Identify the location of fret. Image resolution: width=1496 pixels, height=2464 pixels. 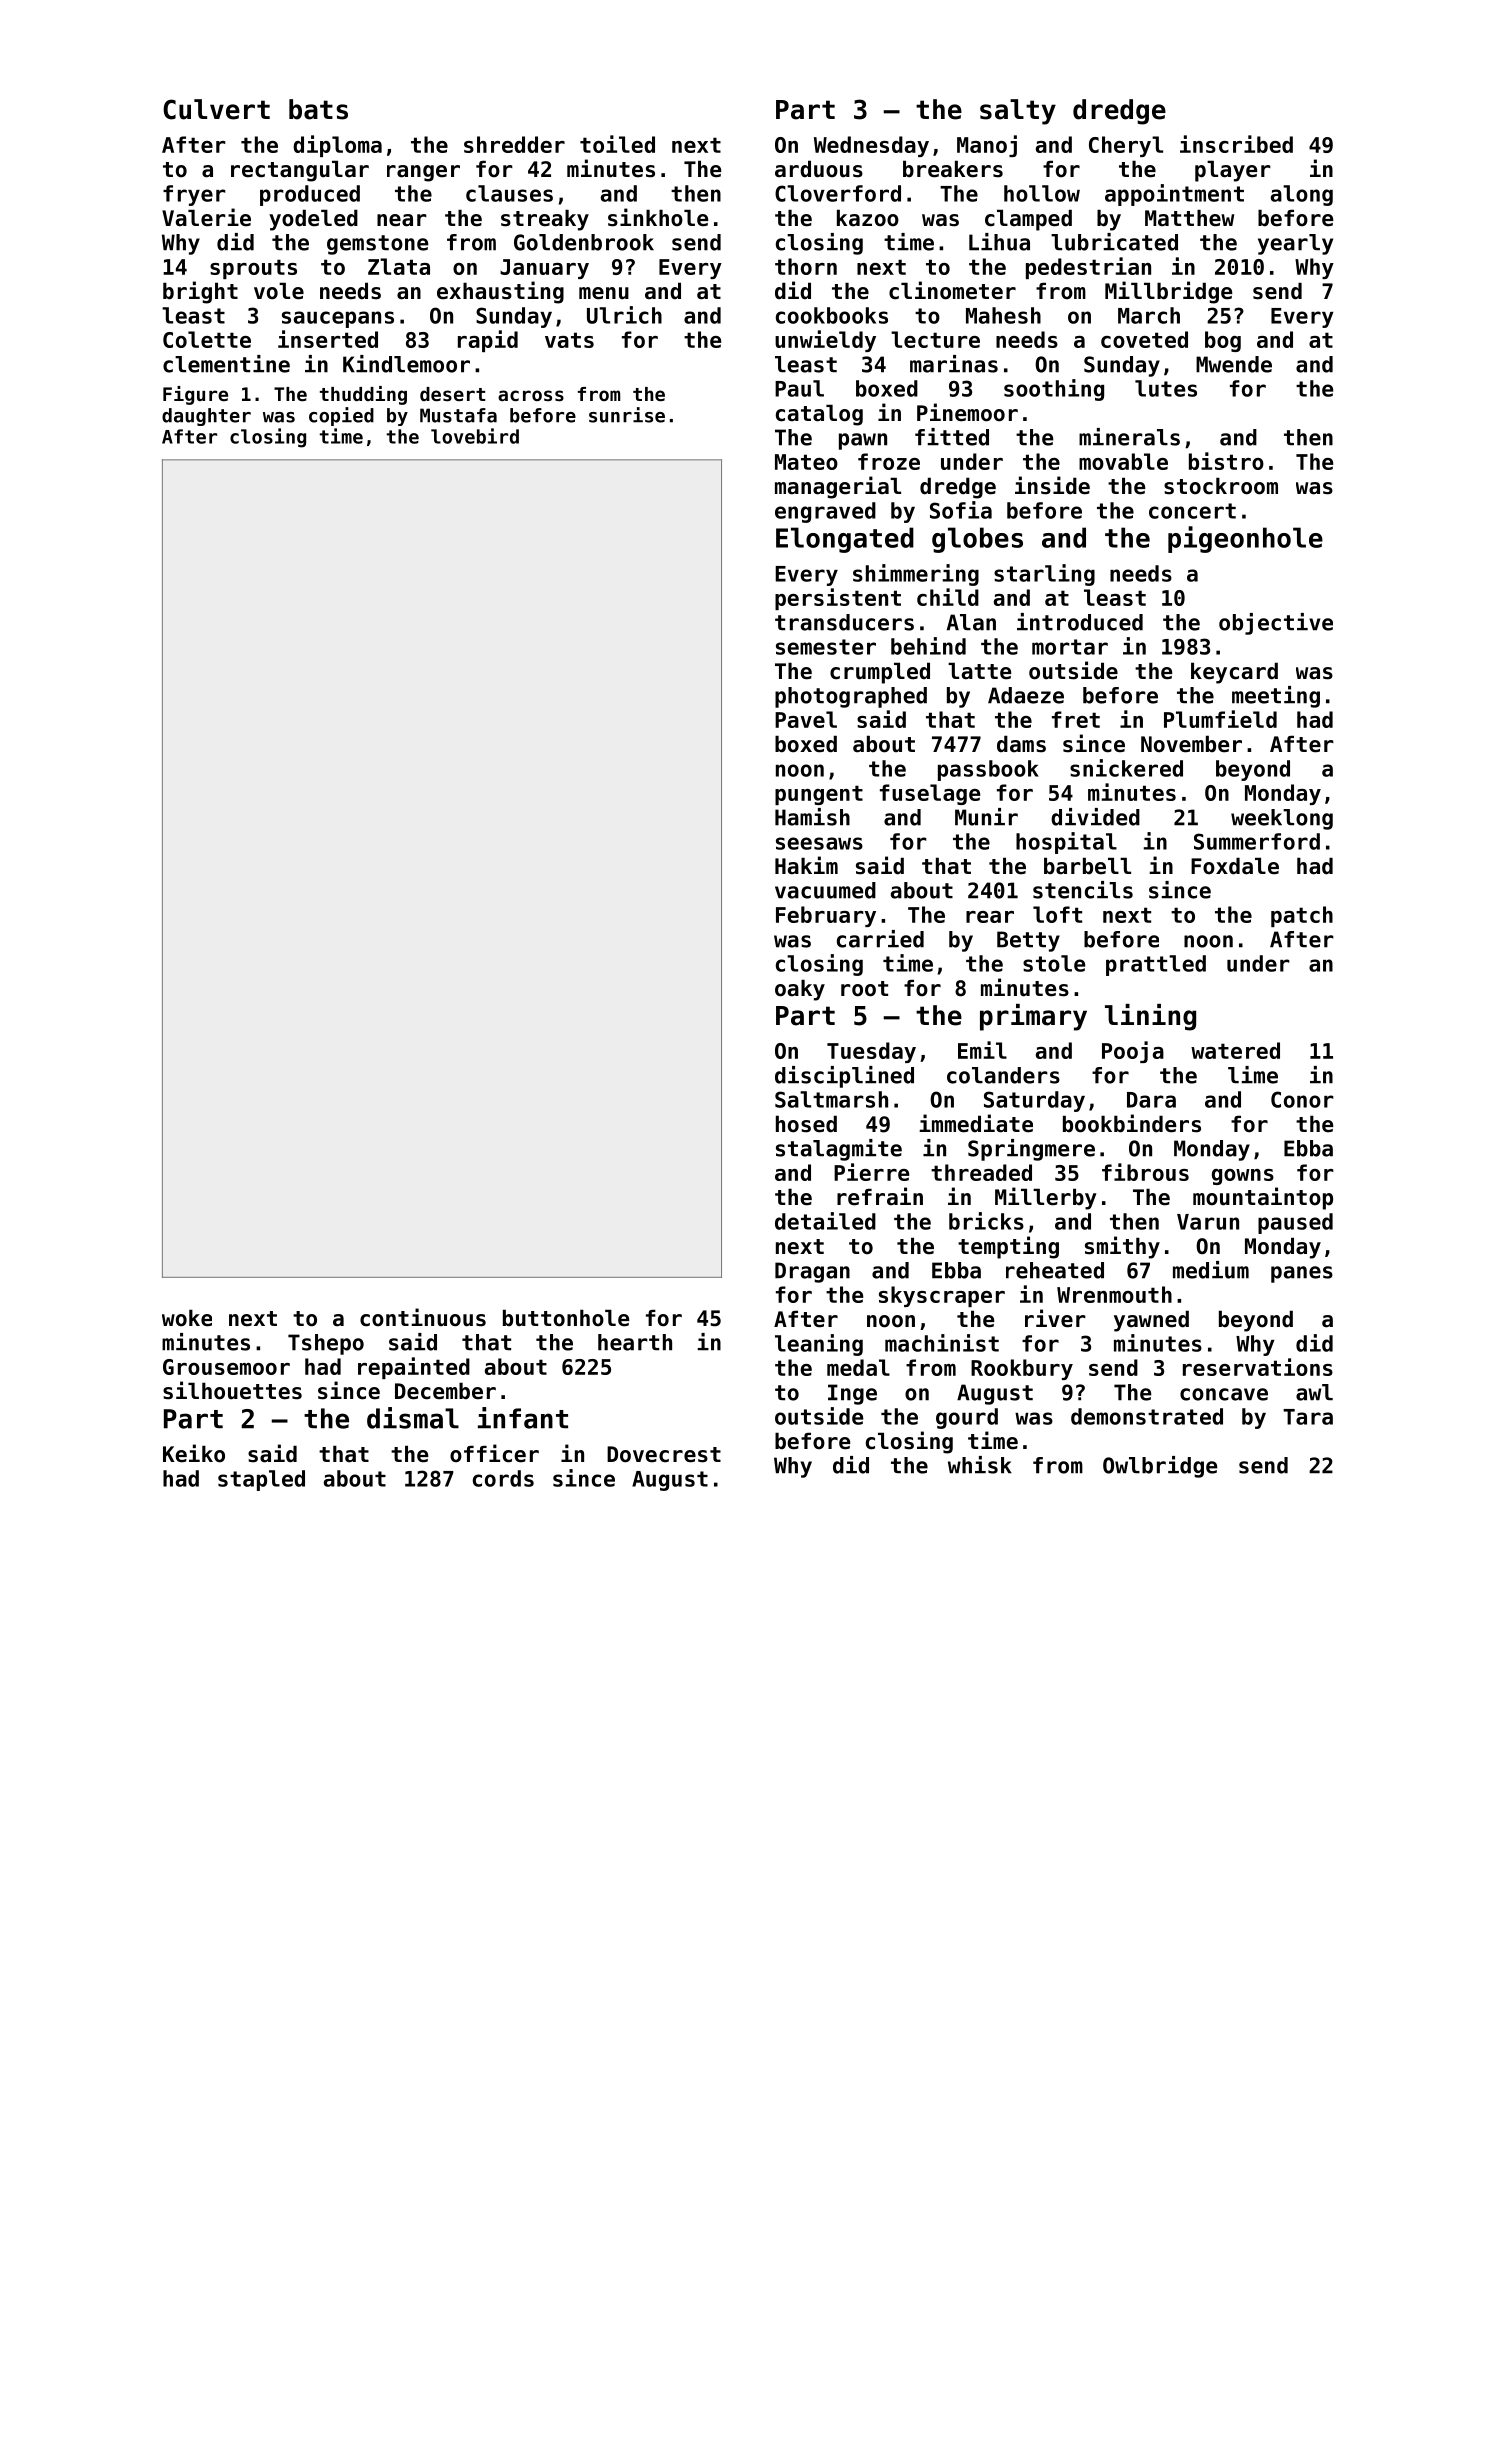
(1076, 719).
